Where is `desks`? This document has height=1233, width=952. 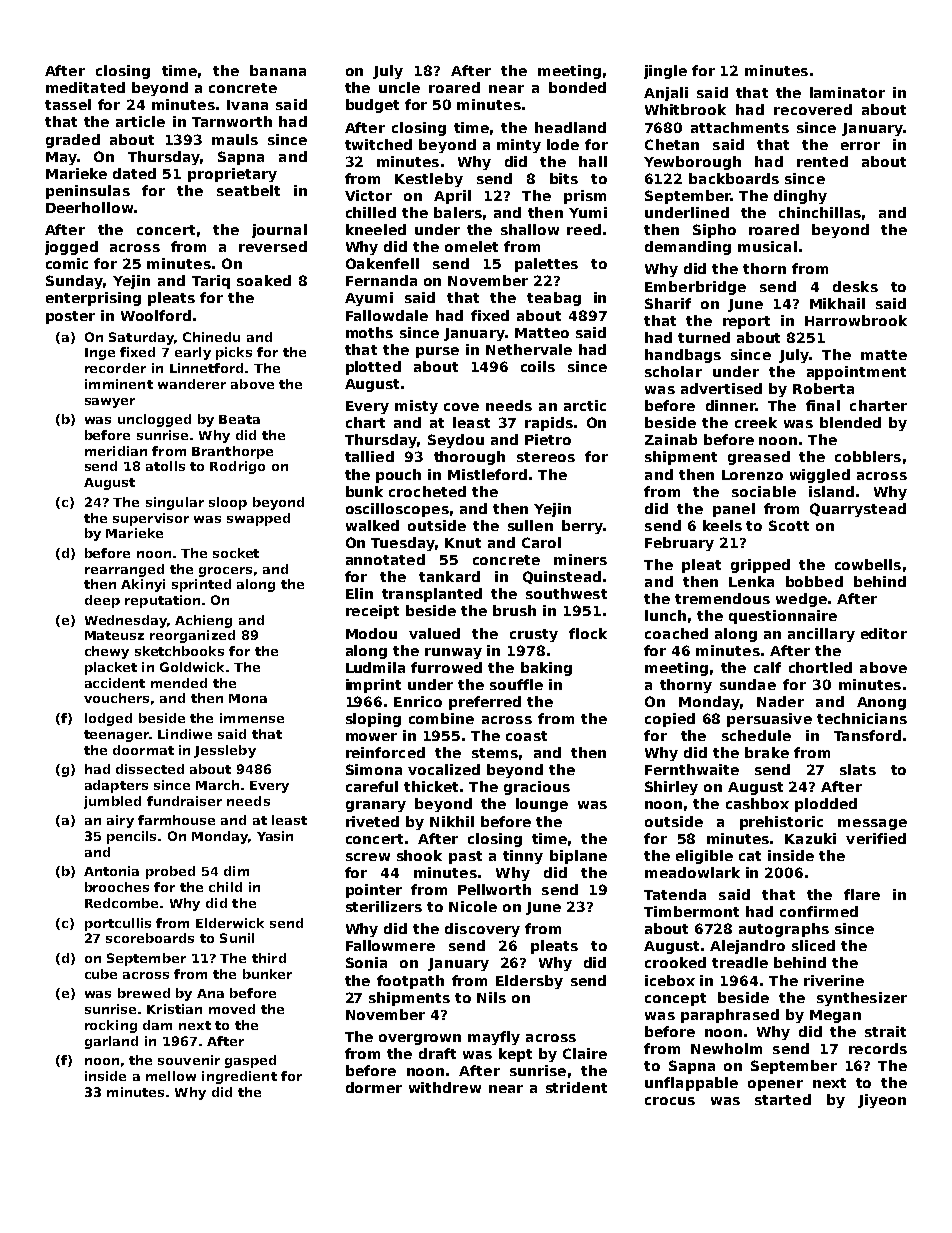 desks is located at coordinates (855, 286).
